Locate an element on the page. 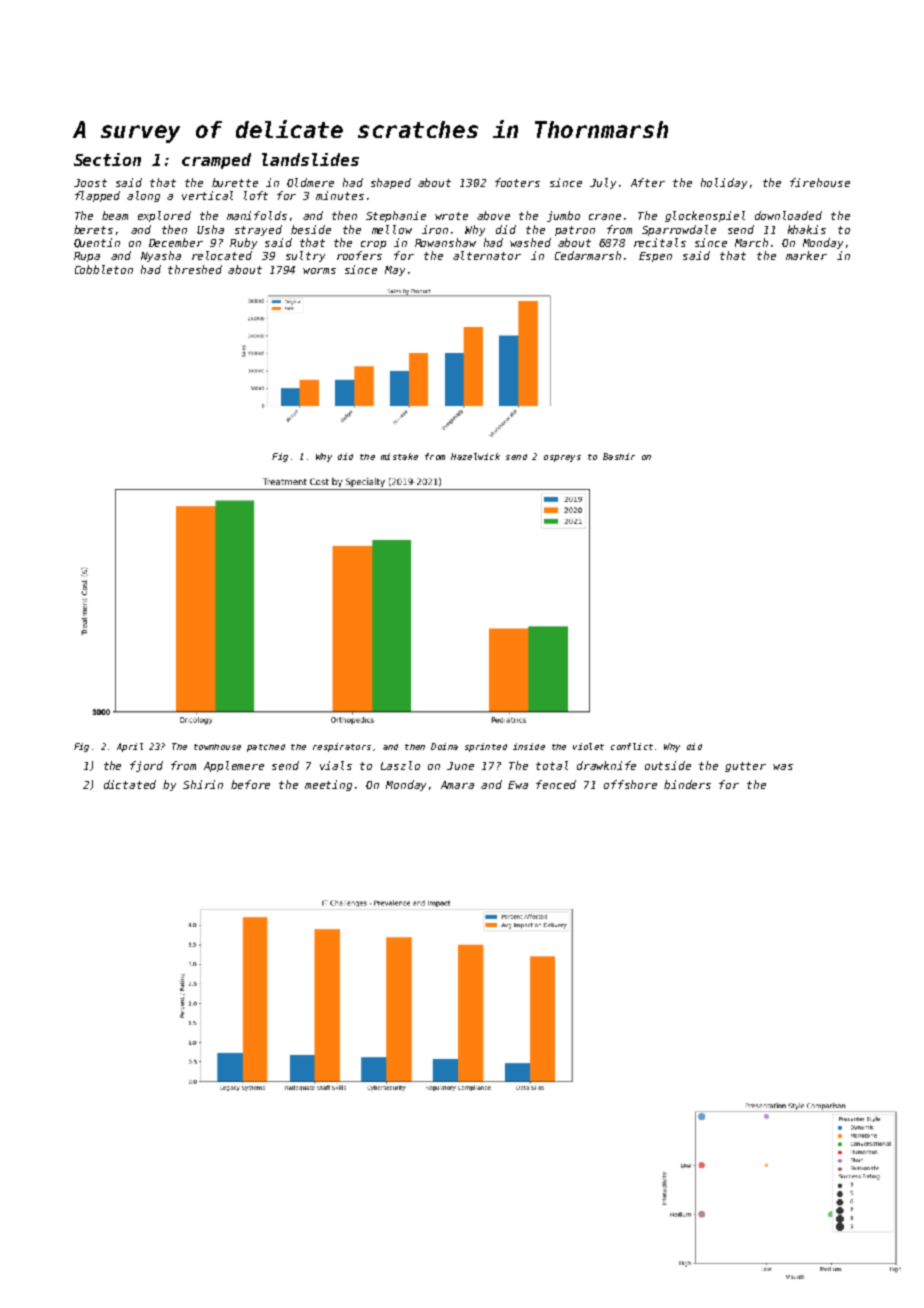  Bashir is located at coordinates (619, 456).
